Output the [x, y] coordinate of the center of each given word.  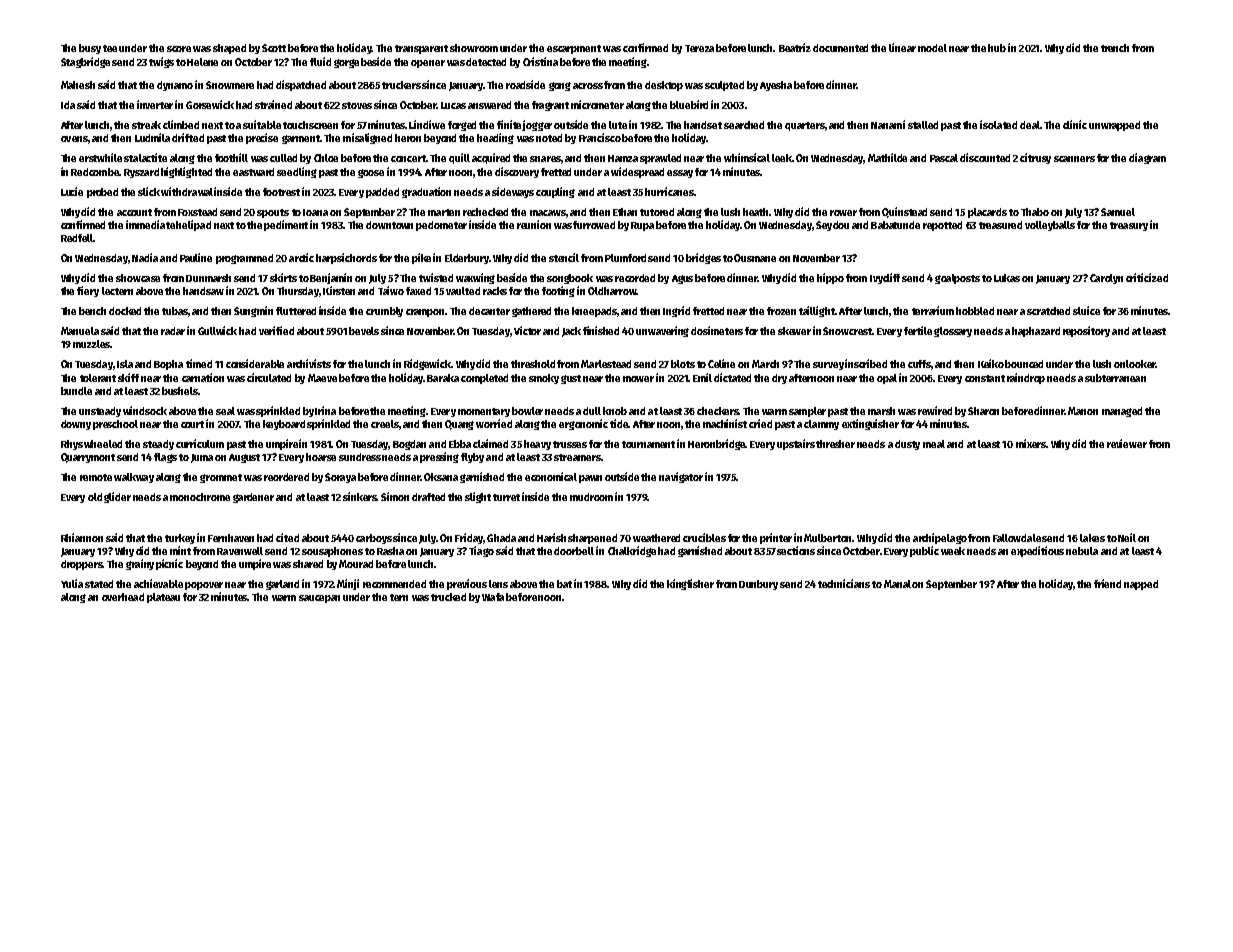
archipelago [940, 538]
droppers [82, 565]
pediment [286, 225]
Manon [1083, 411]
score [179, 49]
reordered [286, 477]
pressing [439, 457]
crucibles [704, 537]
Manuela [80, 331]
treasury [1129, 226]
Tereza [699, 48]
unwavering [662, 331]
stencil [564, 257]
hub [997, 48]
